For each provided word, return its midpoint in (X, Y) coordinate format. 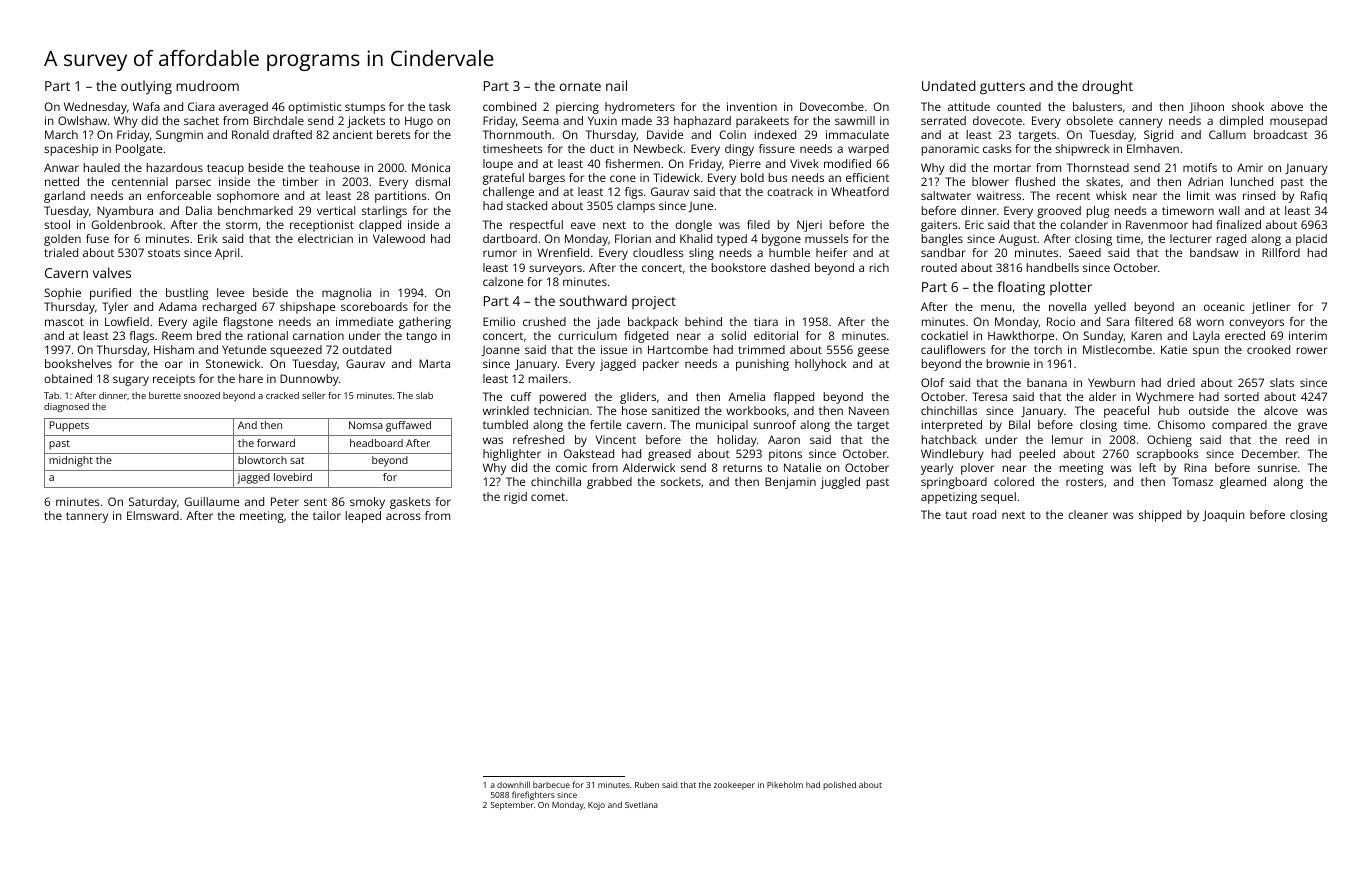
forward (276, 443)
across (403, 516)
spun (1206, 352)
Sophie (62, 294)
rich (879, 267)
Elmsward (153, 515)
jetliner (1270, 308)
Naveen (869, 410)
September (512, 805)
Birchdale (279, 120)
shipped (1160, 516)
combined (509, 106)
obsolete (1089, 120)
